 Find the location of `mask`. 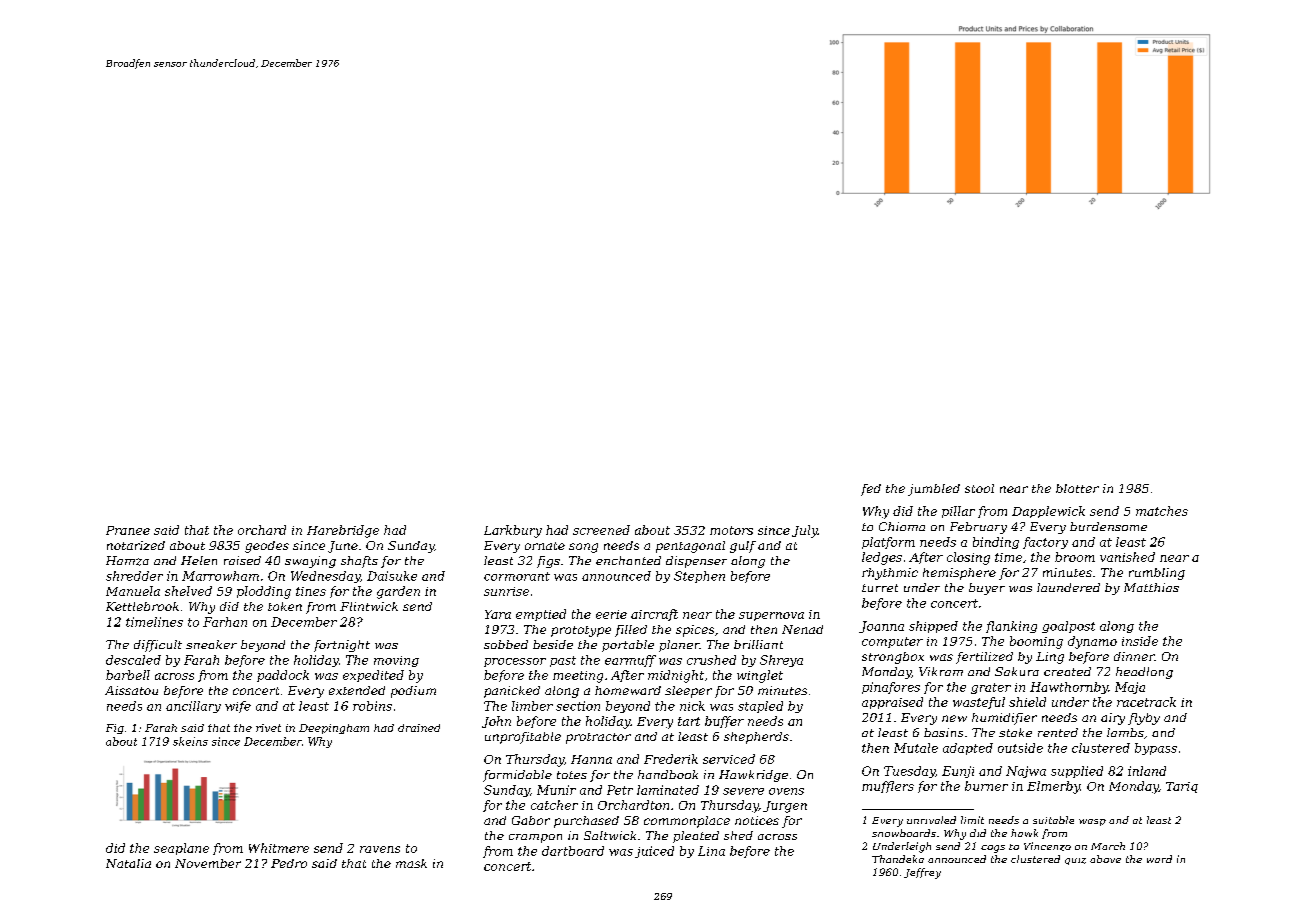

mask is located at coordinates (411, 863).
